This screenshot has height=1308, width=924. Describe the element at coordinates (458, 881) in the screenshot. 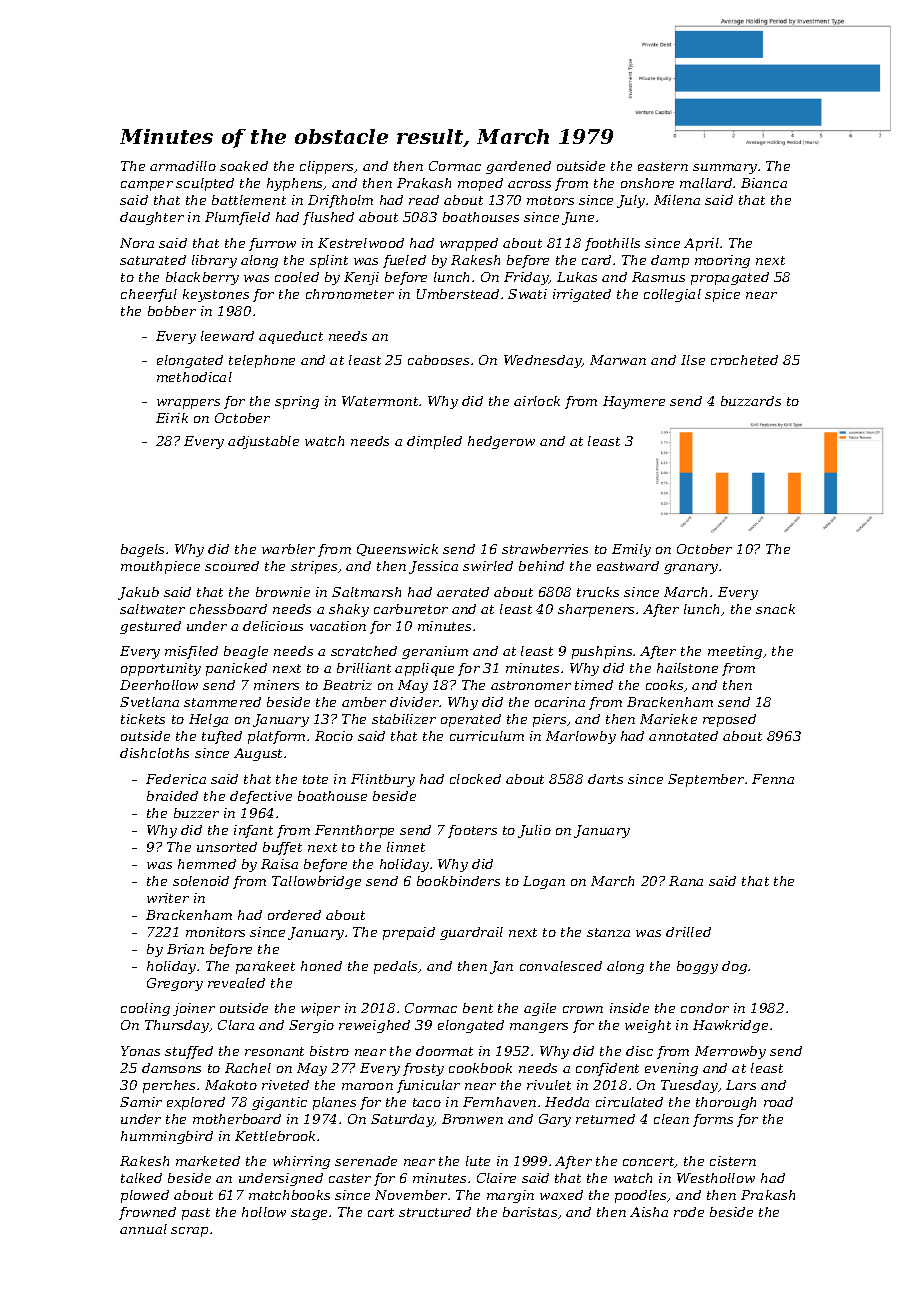

I see `bookbinders` at that location.
